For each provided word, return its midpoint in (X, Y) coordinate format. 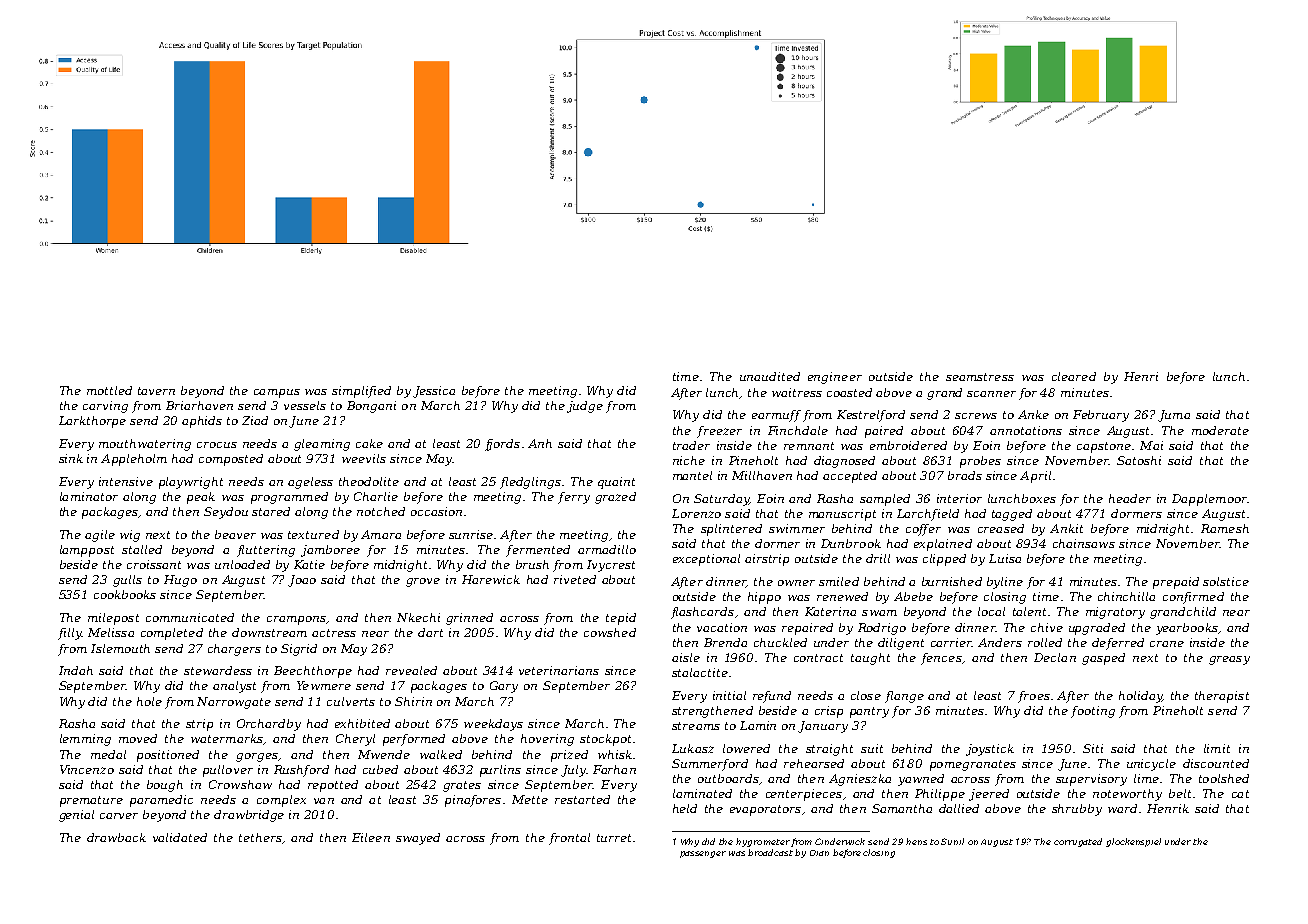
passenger (703, 854)
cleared (1074, 376)
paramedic (161, 801)
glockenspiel (1133, 842)
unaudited (770, 376)
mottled (109, 390)
